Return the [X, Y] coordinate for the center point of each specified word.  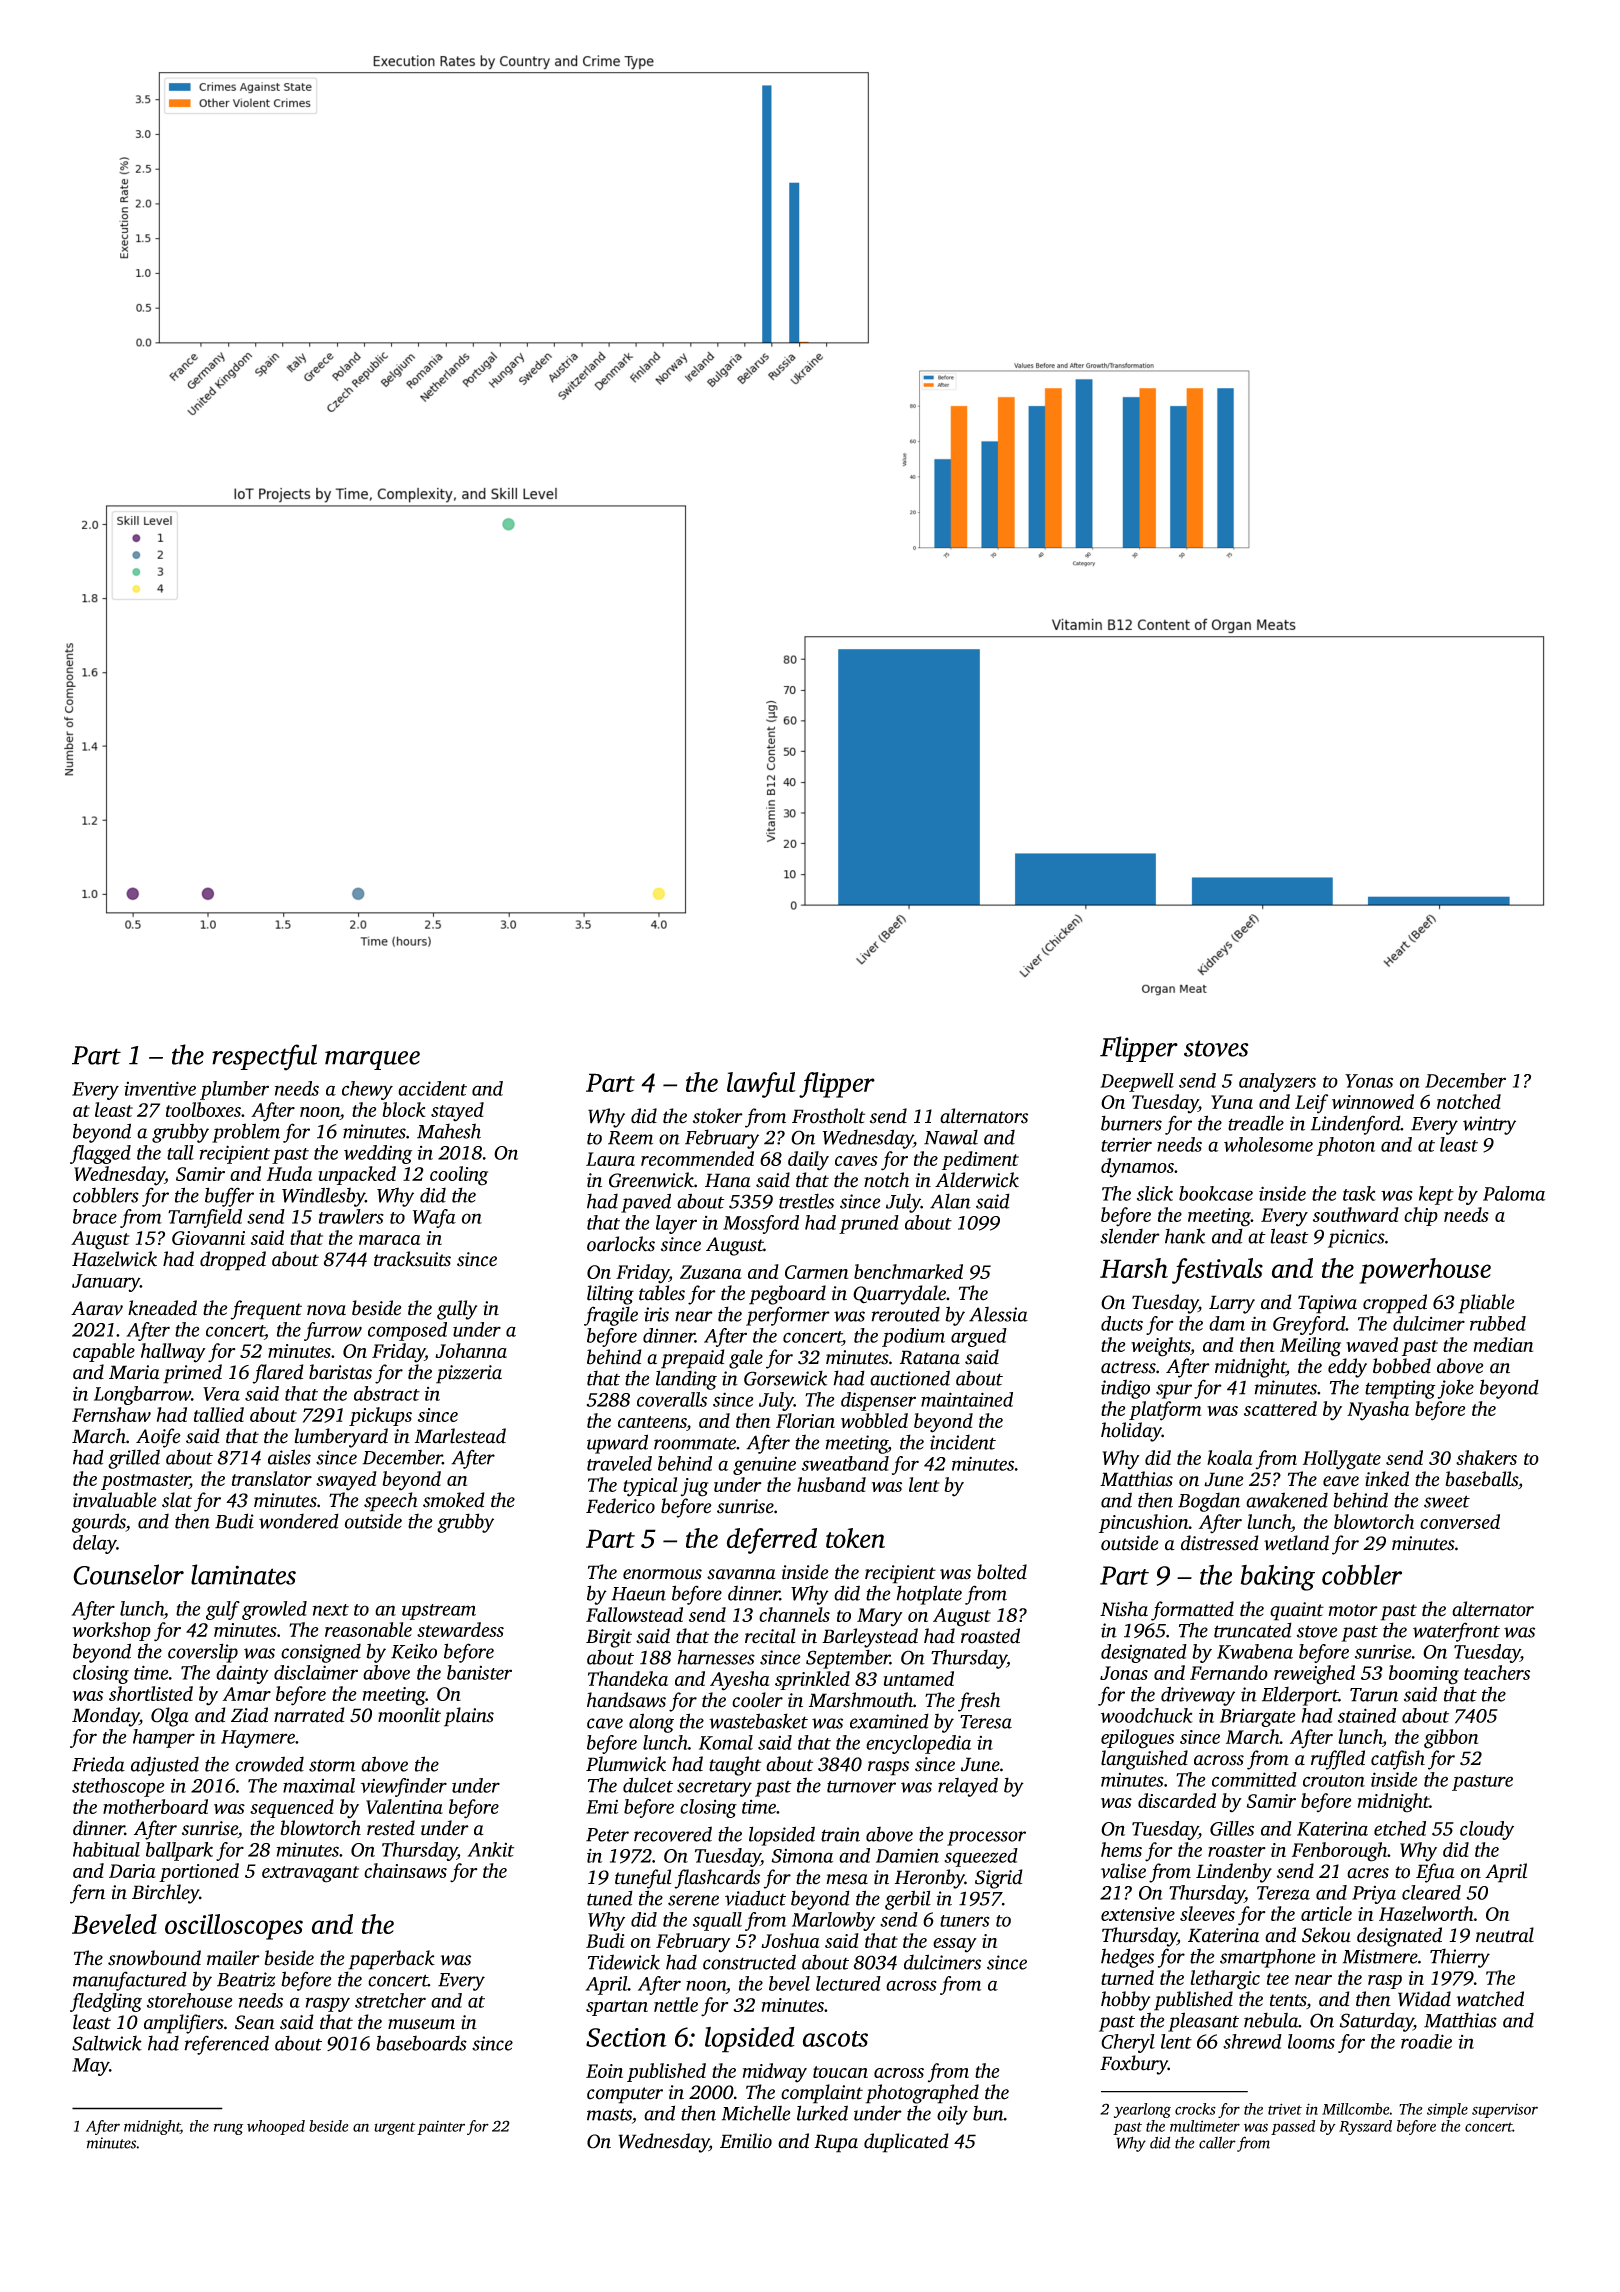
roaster [1237, 1851]
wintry [1489, 1125]
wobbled [874, 1420]
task [1359, 1193]
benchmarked [908, 1271]
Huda [289, 1173]
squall [717, 1921]
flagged [100, 1154]
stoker [718, 1116]
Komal [726, 1742]
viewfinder [404, 1787]
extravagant [310, 1874]
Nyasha [1378, 1411]
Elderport [1300, 1696]
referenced [226, 2045]
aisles [289, 1457]
